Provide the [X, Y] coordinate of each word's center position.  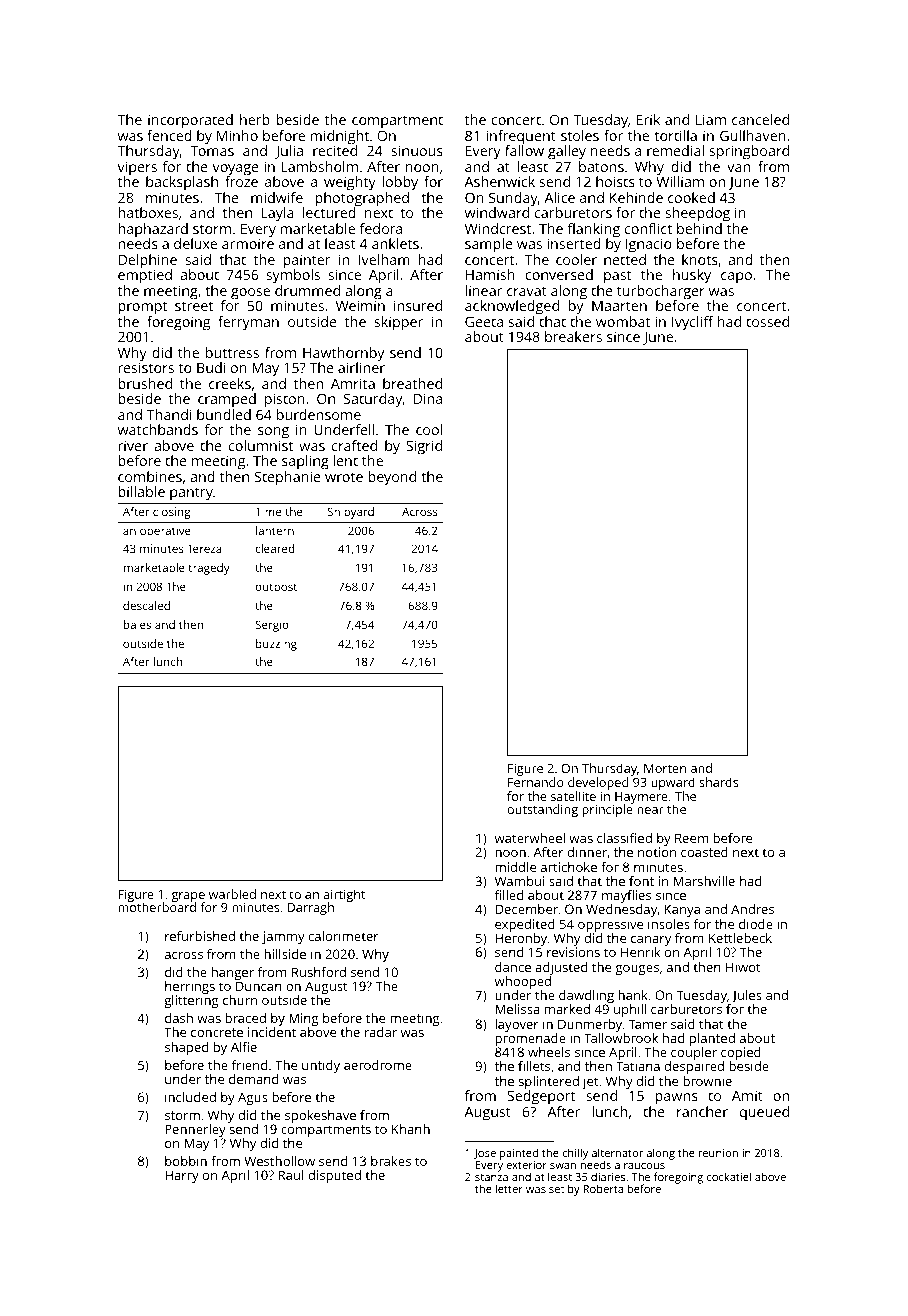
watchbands [158, 429]
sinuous [417, 150]
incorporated [190, 121]
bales [137, 624]
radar [381, 1032]
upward [673, 783]
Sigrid [424, 447]
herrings [190, 987]
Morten [665, 768]
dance [513, 967]
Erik [648, 119]
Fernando [536, 782]
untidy [321, 1066]
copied [741, 1053]
